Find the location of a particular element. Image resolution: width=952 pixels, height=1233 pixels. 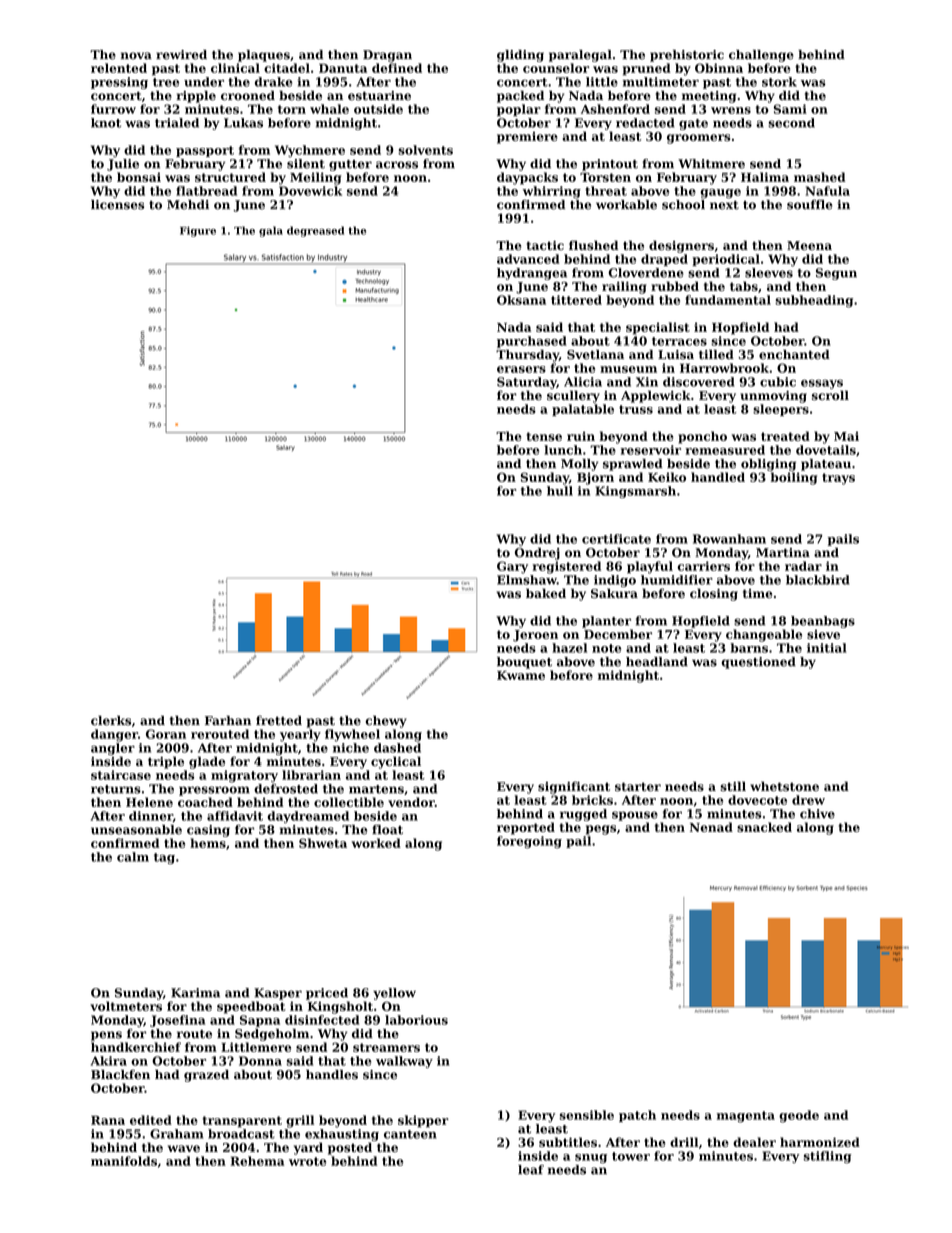

clerks is located at coordinates (111, 721).
